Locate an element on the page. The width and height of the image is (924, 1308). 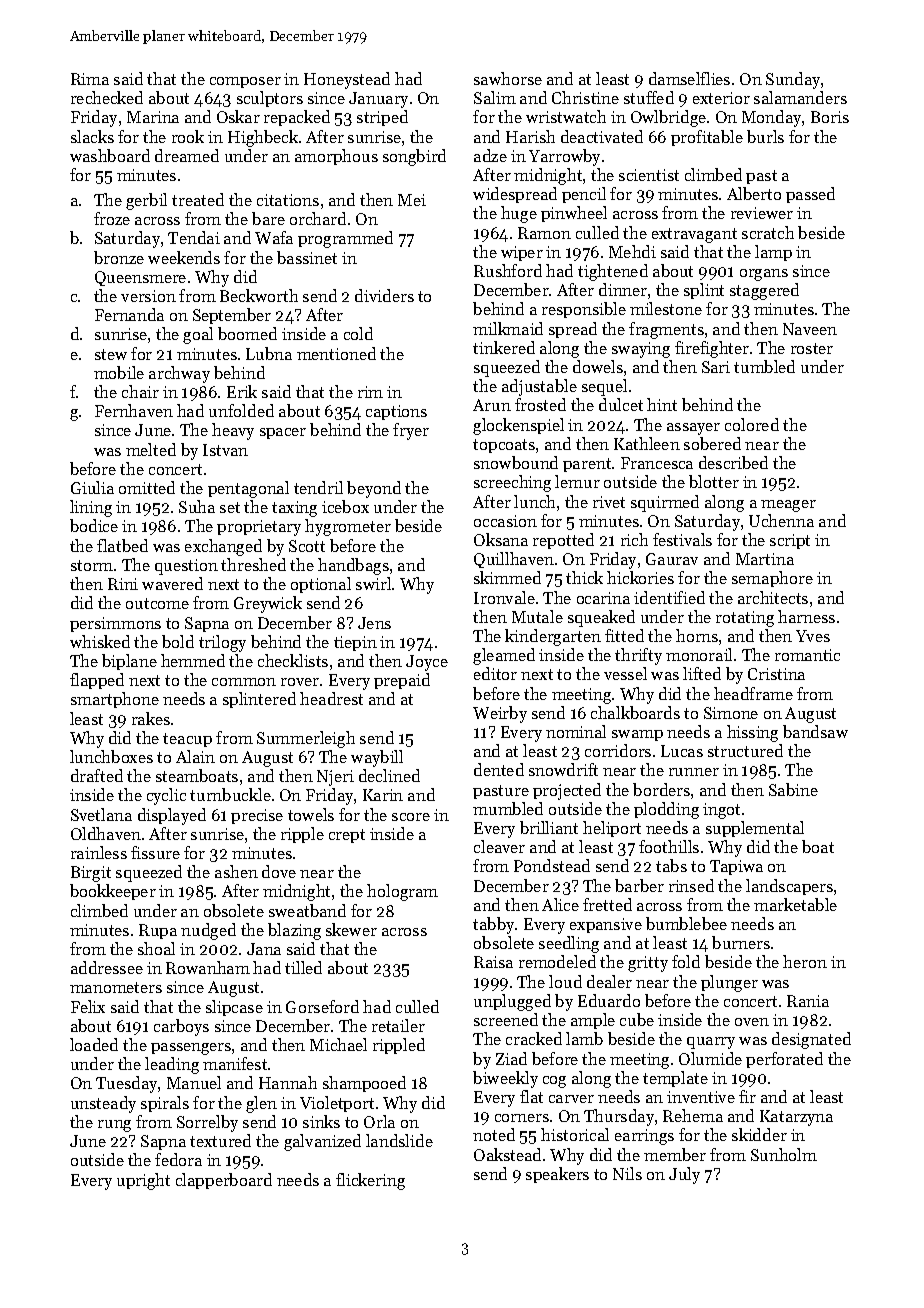
upright is located at coordinates (143, 1181).
